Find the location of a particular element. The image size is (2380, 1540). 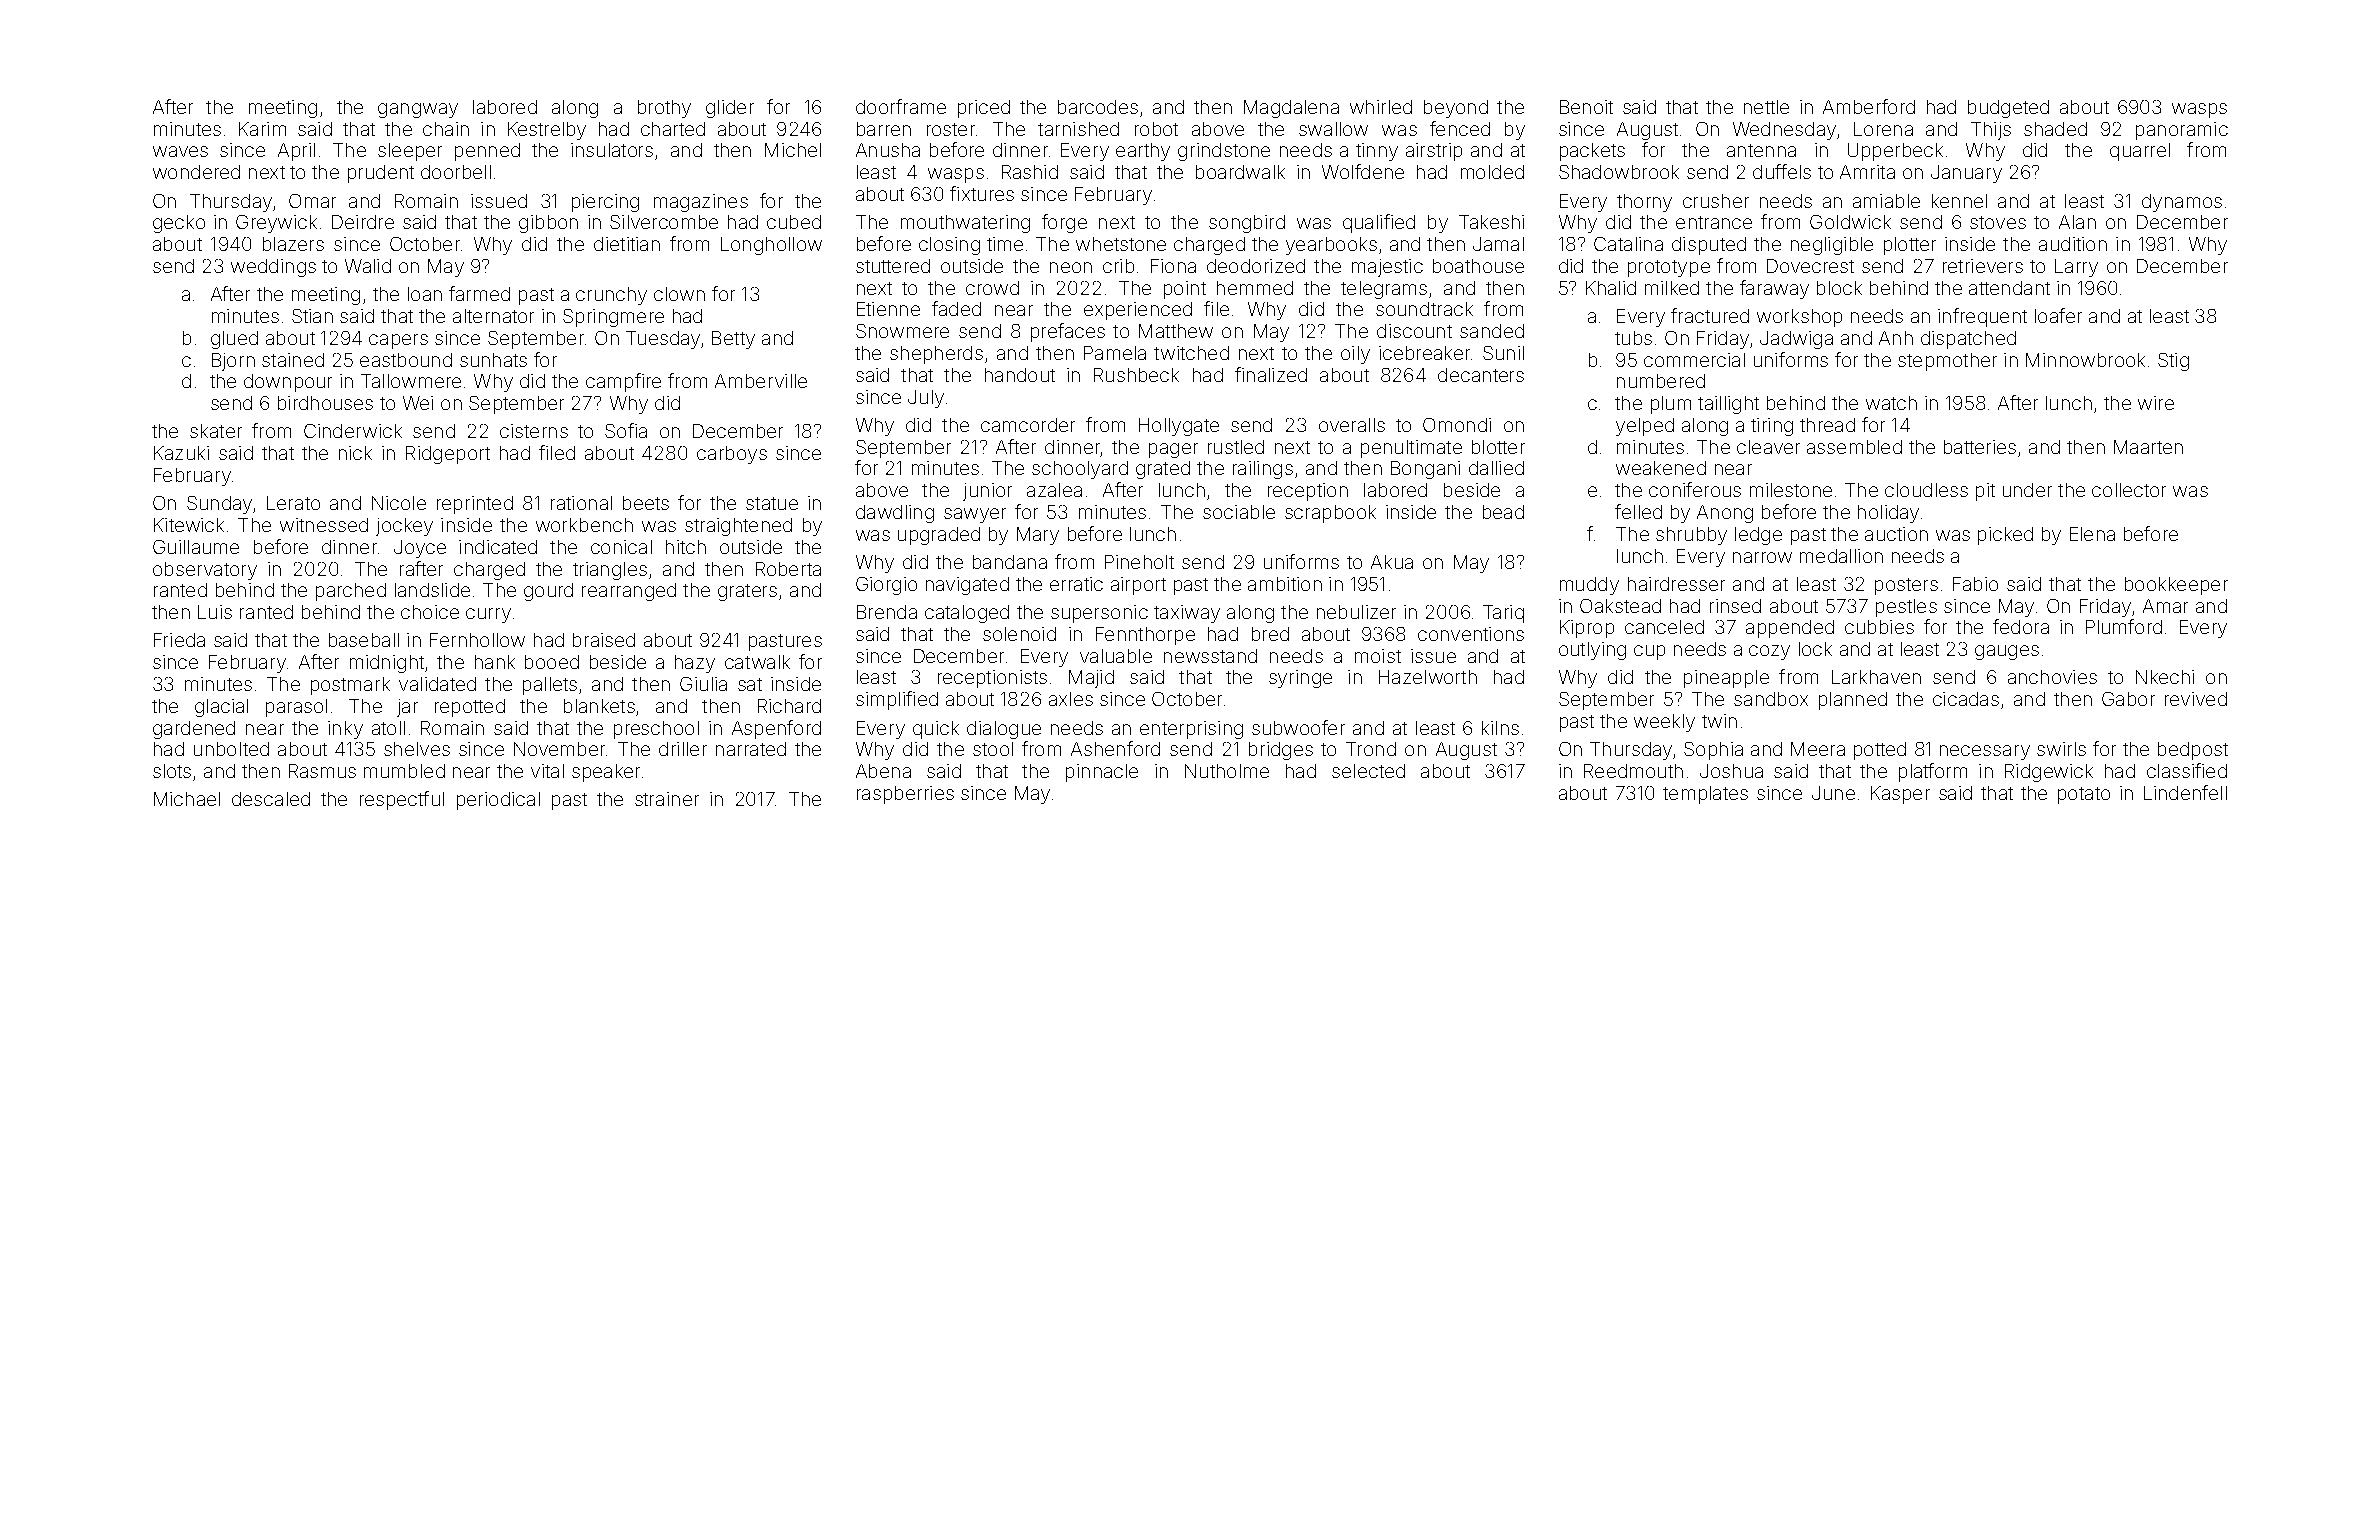

Bongani is located at coordinates (1425, 470).
